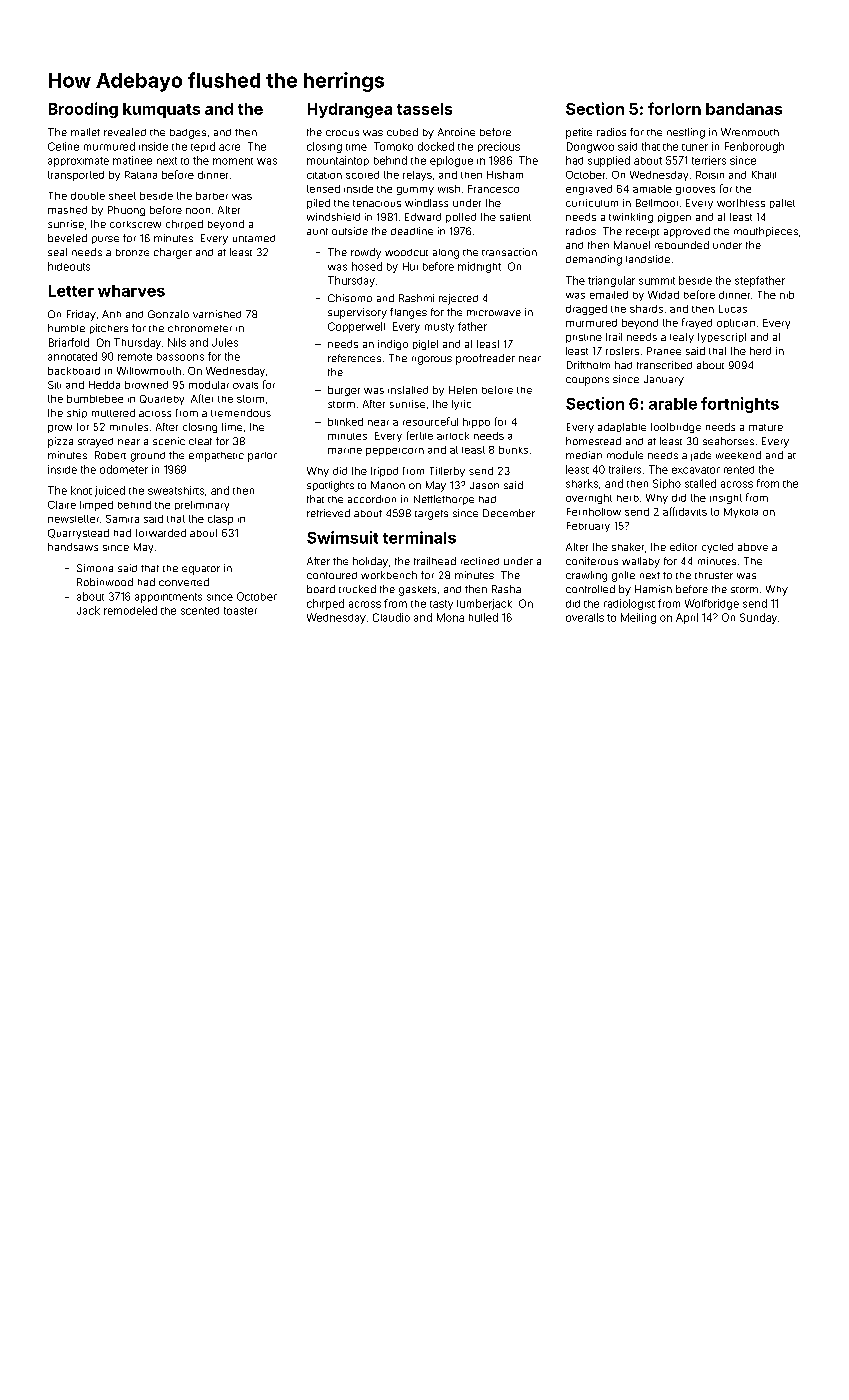 The image size is (849, 1400). I want to click on toaster, so click(240, 611).
